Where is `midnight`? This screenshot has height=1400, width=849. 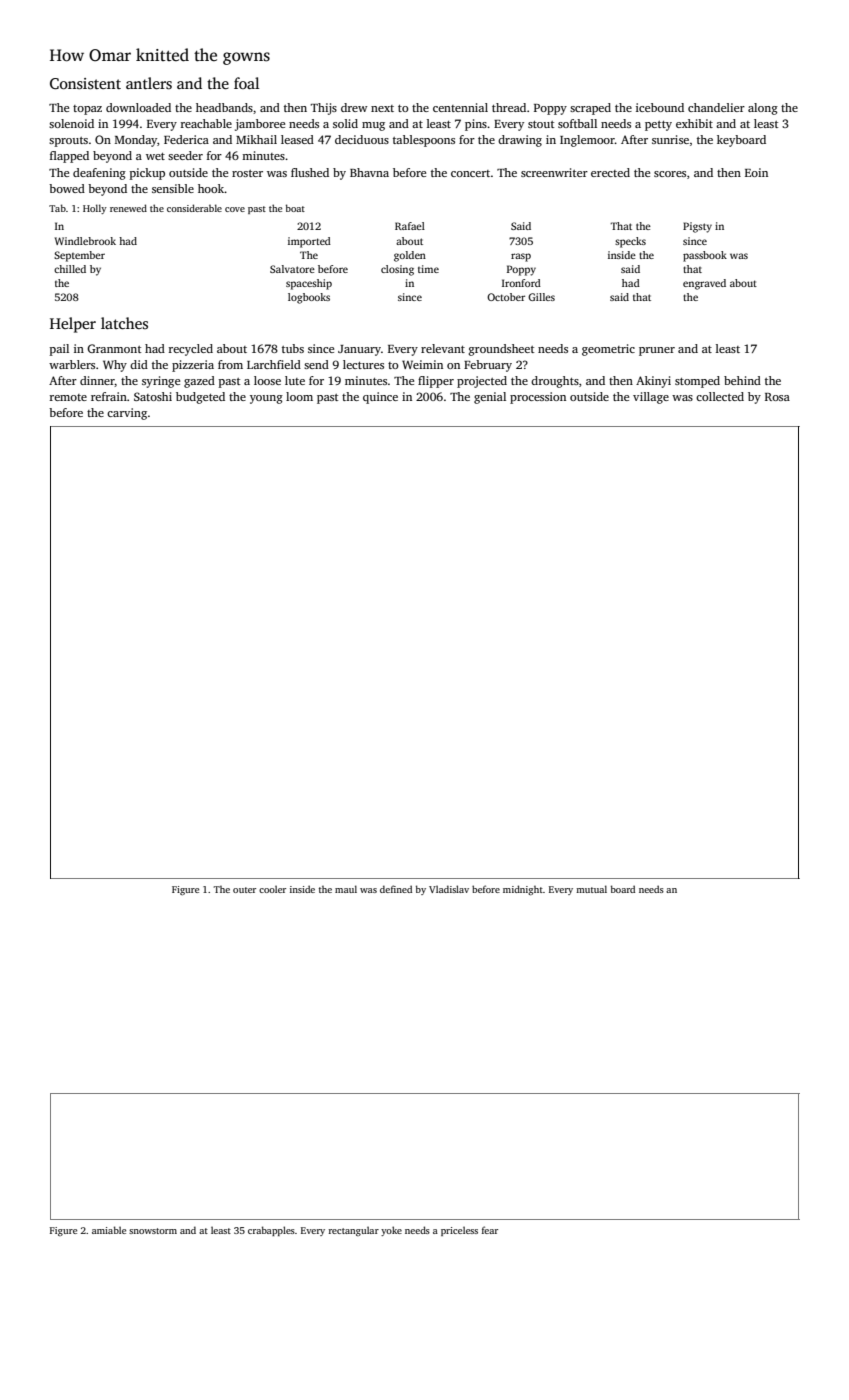 midnight is located at coordinates (523, 890).
